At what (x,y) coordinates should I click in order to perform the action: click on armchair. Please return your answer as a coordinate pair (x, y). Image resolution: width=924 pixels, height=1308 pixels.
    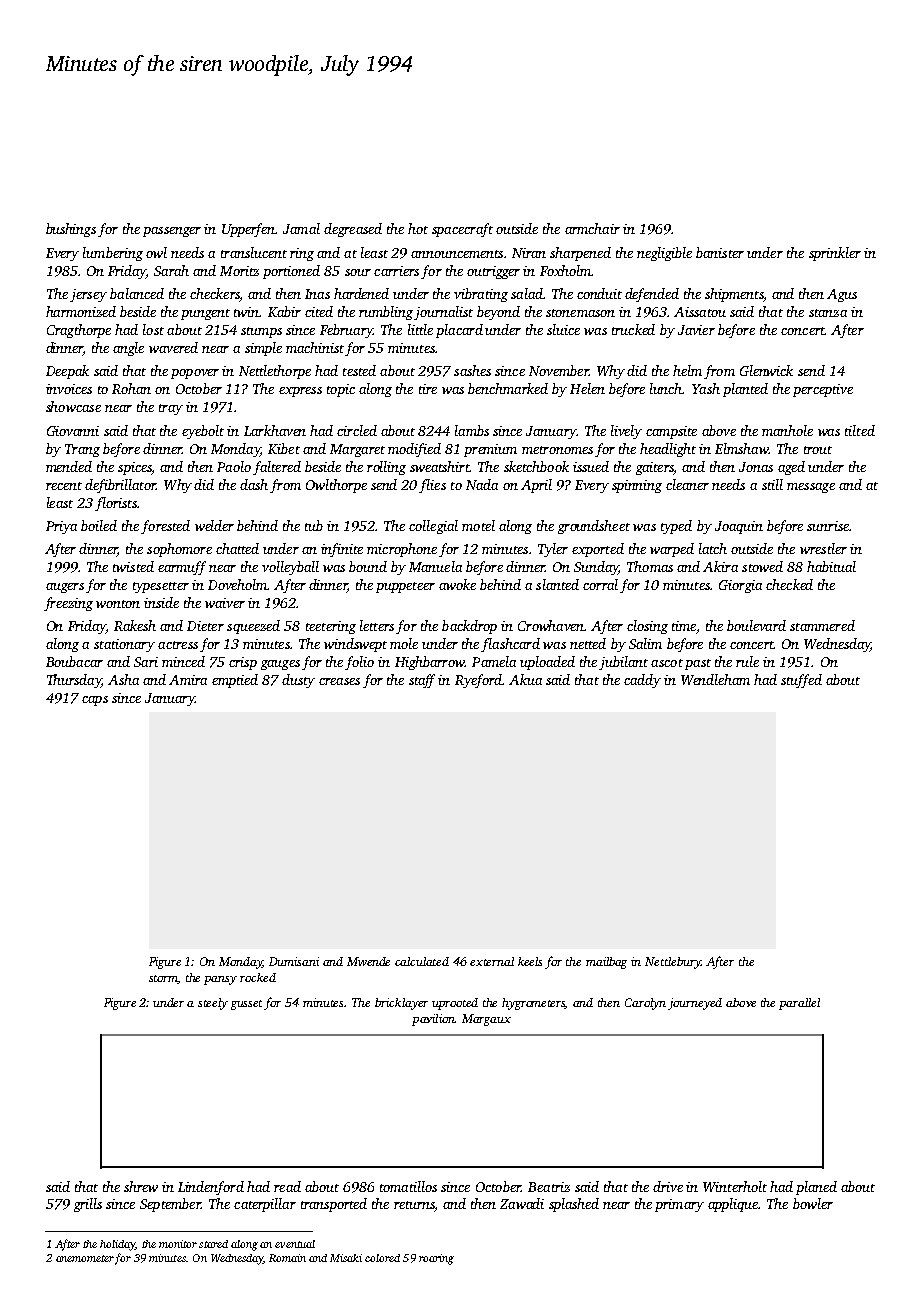
    Looking at the image, I should click on (592, 228).
